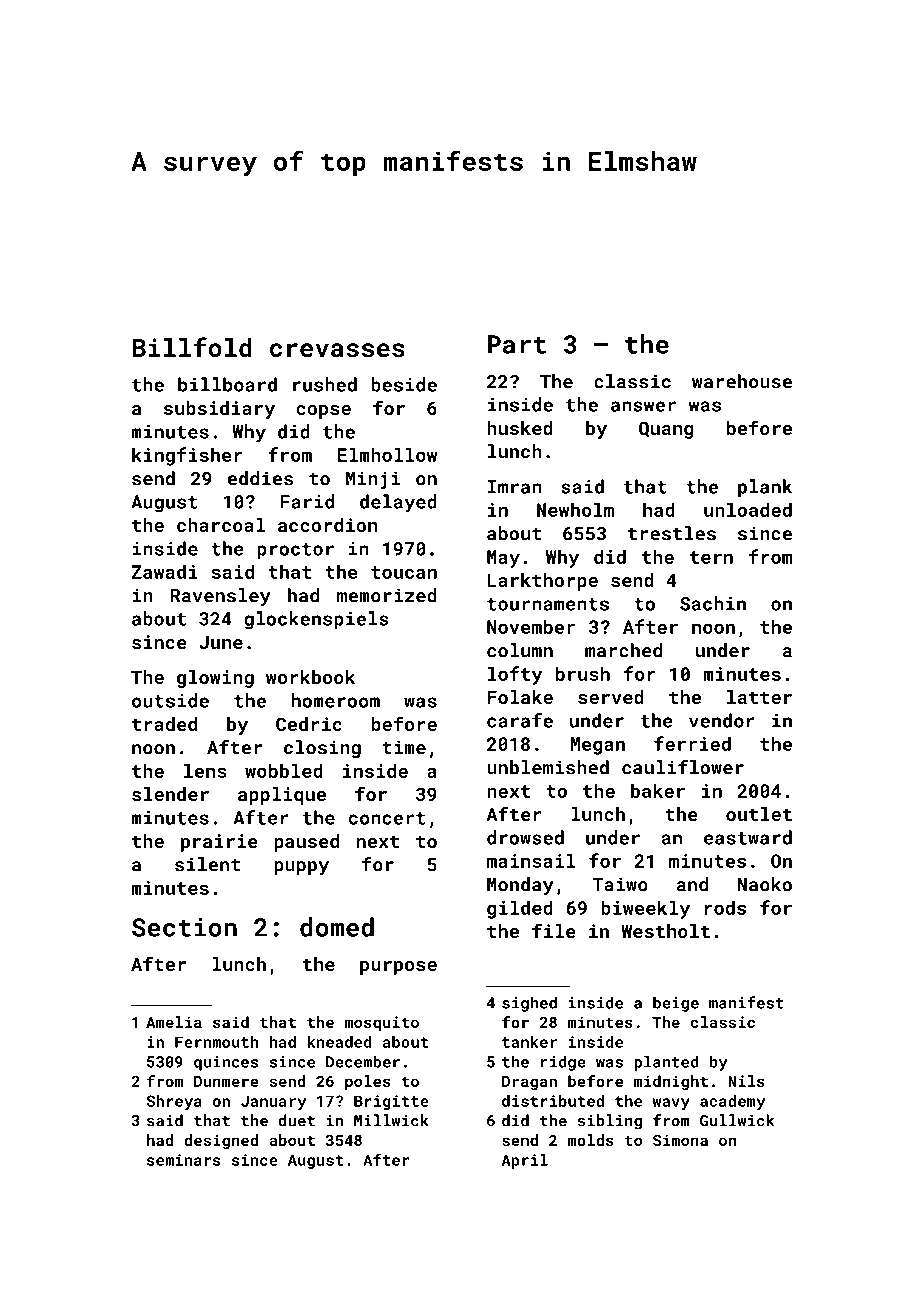 The image size is (924, 1311). I want to click on eddies, so click(260, 478).
